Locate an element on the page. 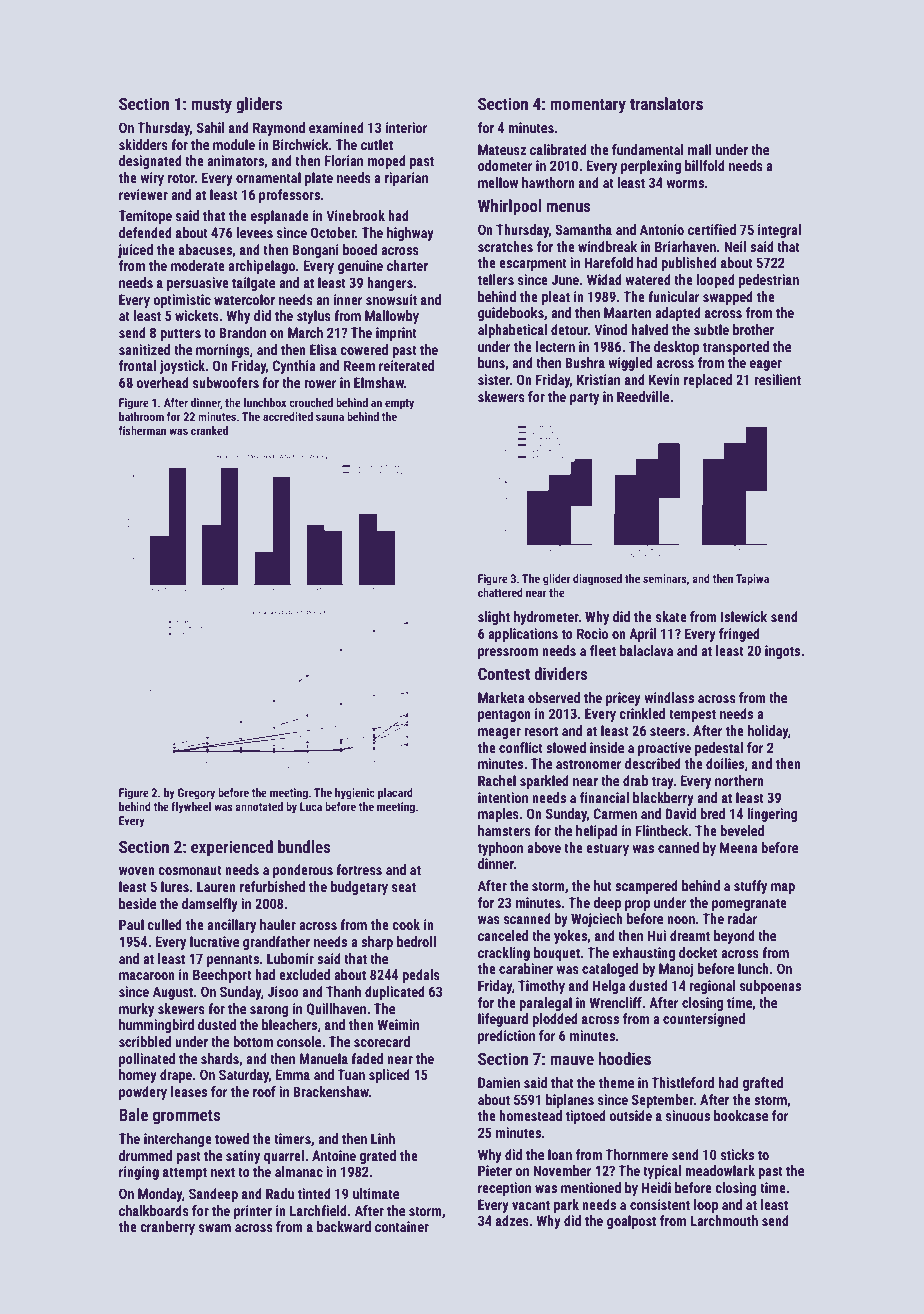 The height and width of the page is (1314, 924). published is located at coordinates (689, 264).
